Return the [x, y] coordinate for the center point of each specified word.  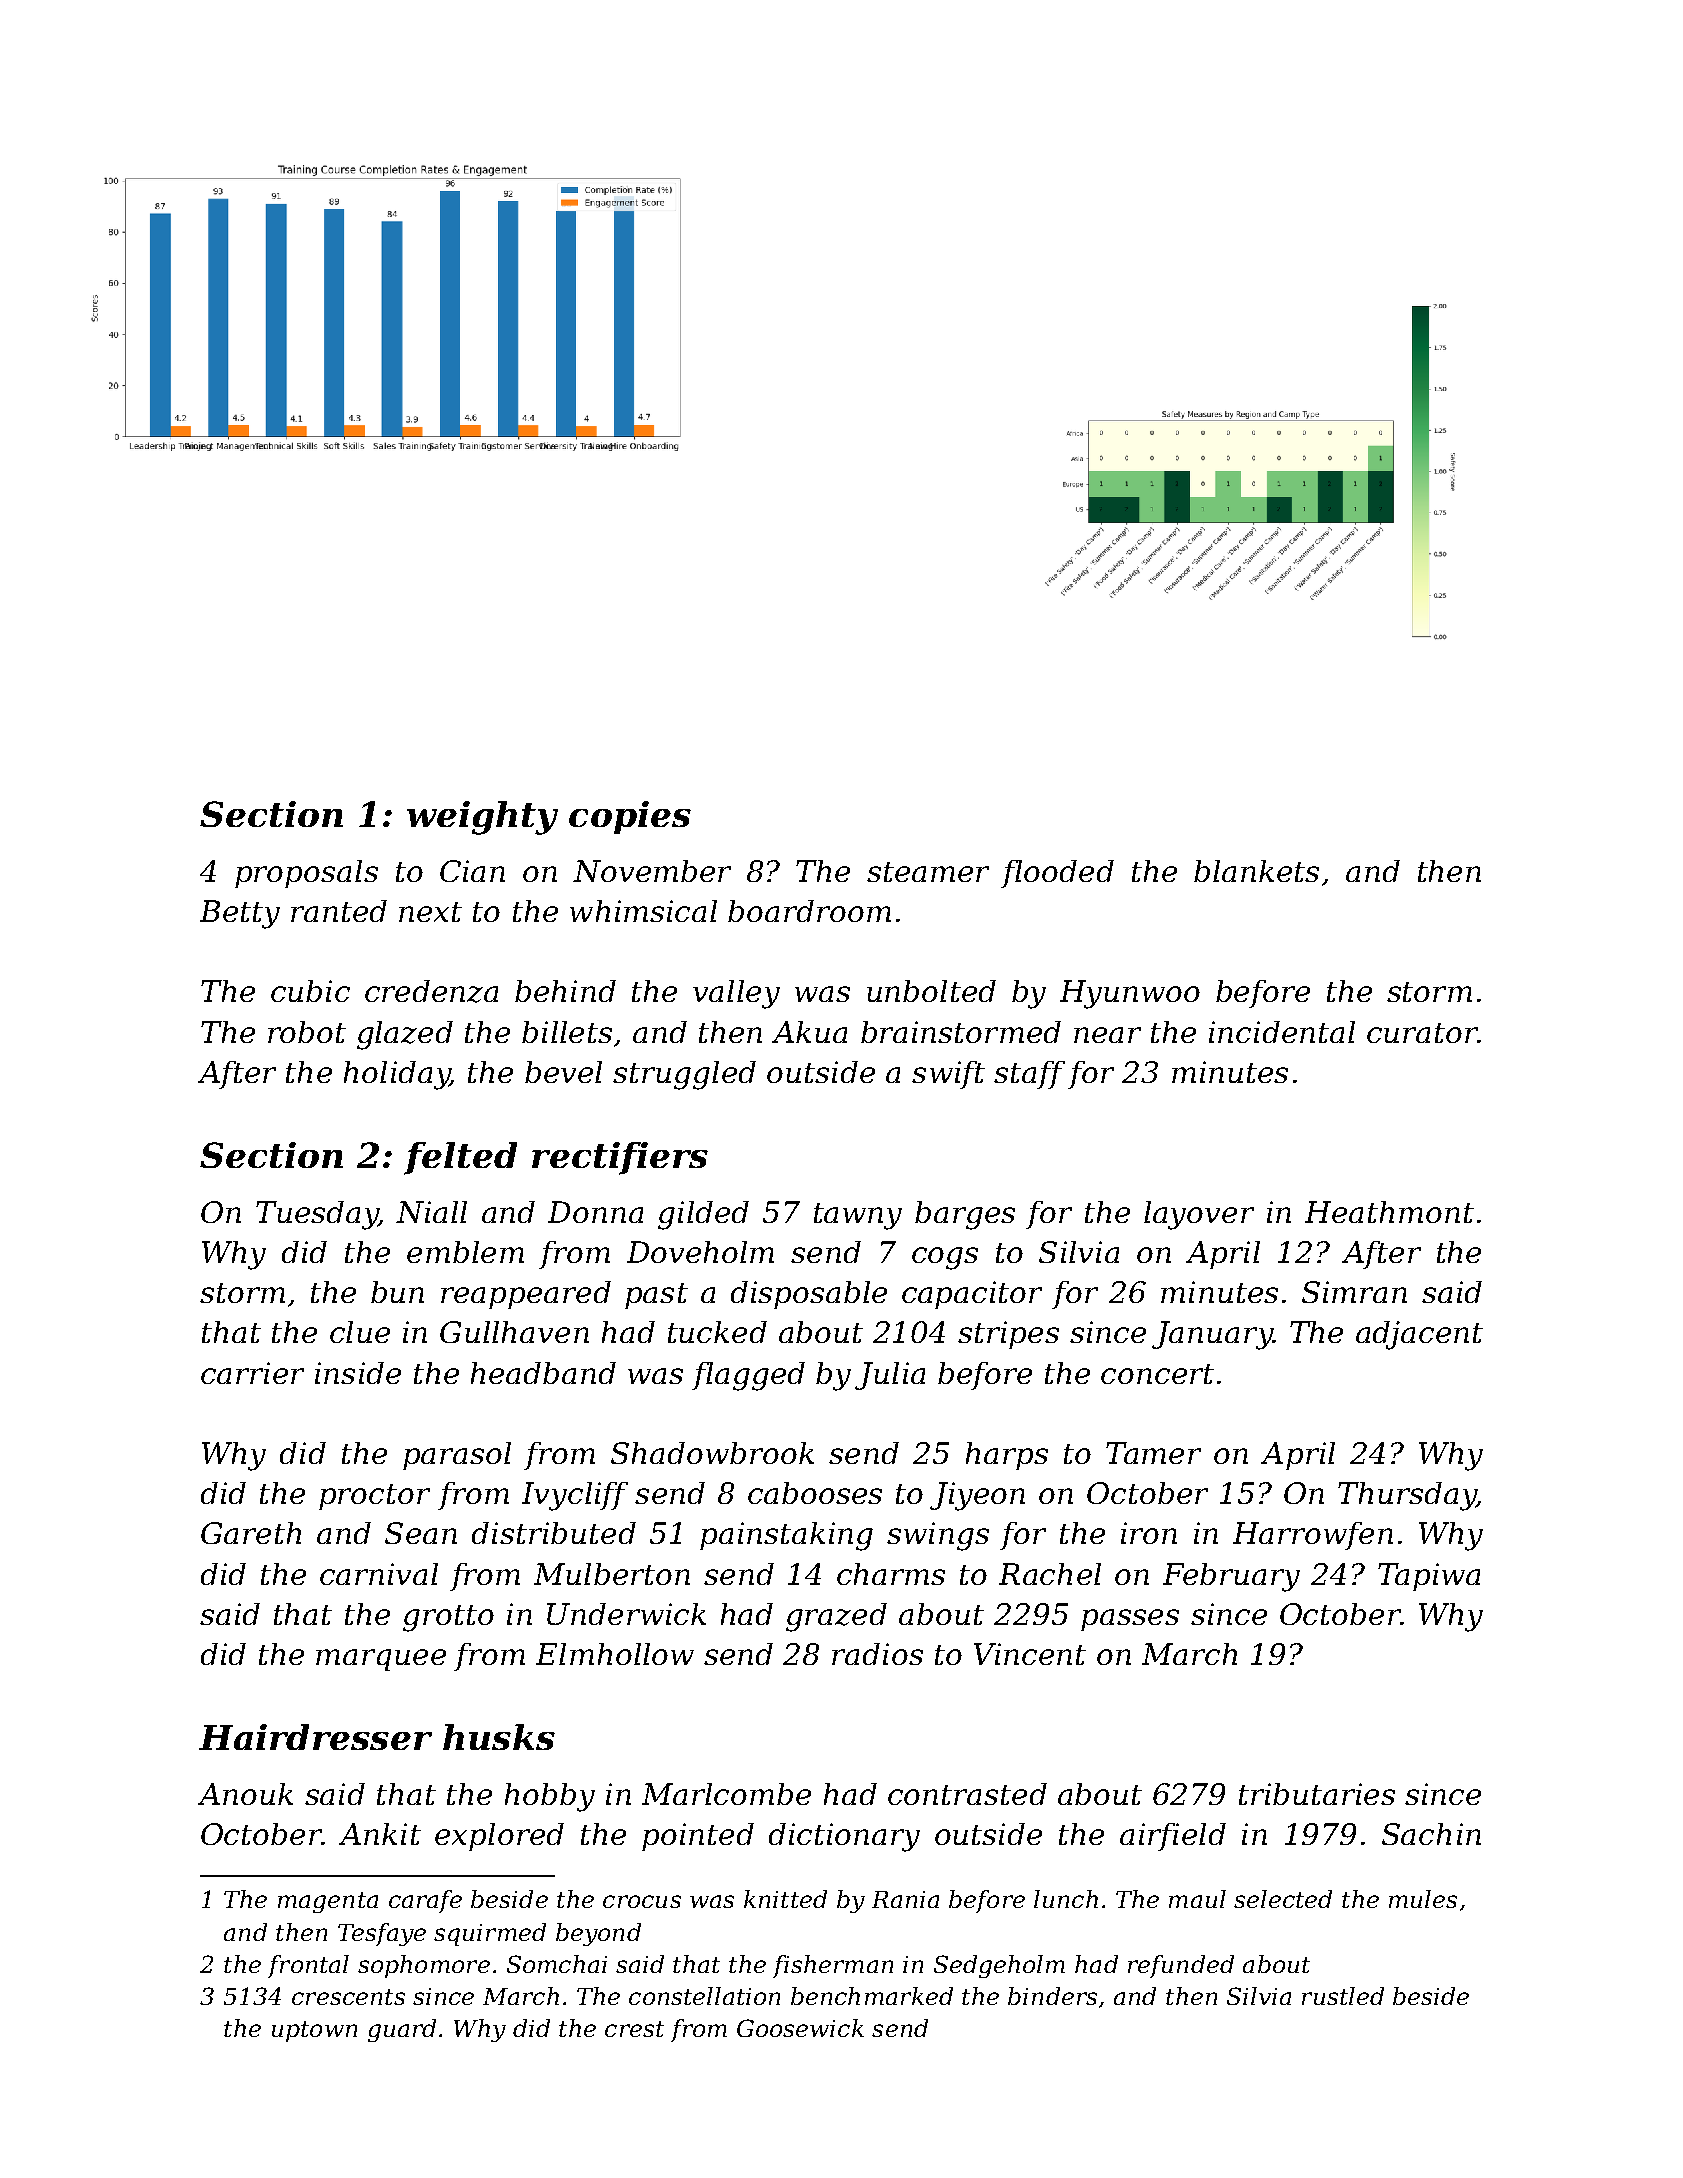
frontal [308, 1966]
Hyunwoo [1130, 994]
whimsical [643, 911]
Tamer [1153, 1453]
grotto [448, 1618]
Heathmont [1389, 1212]
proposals [306, 874]
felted [460, 1158]
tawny [858, 1216]
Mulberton [612, 1574]
